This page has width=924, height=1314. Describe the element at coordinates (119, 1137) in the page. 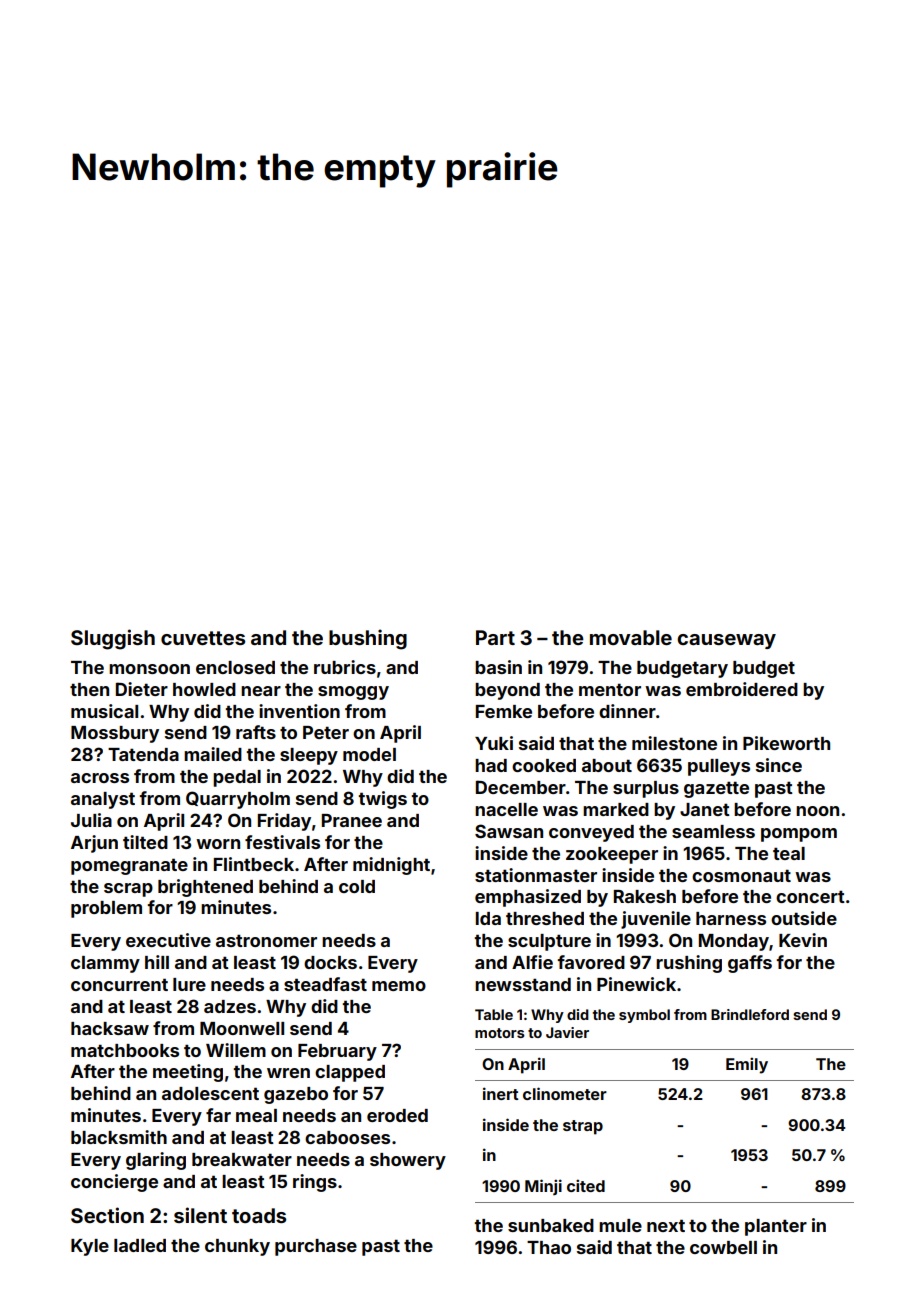

I see `blacksmith` at that location.
